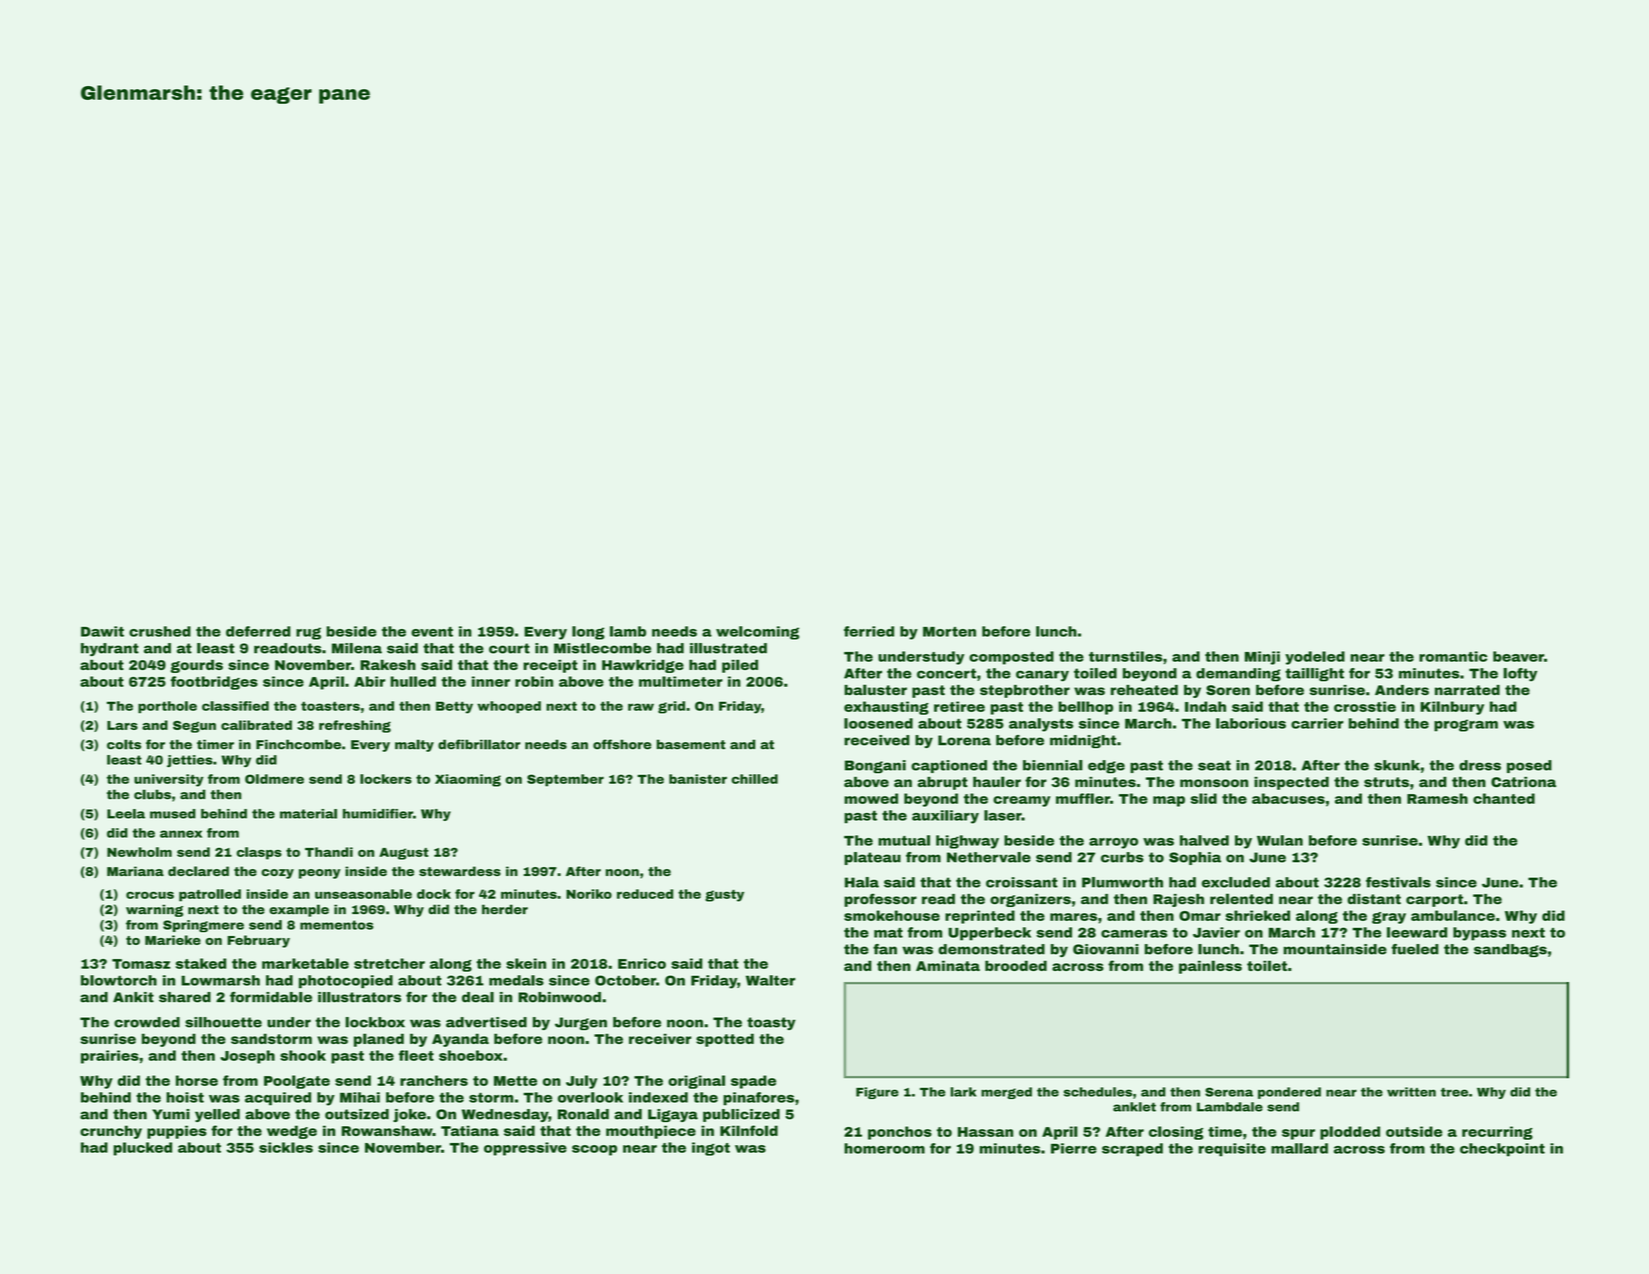  What do you see at coordinates (1365, 706) in the screenshot?
I see `crosstie` at bounding box center [1365, 706].
